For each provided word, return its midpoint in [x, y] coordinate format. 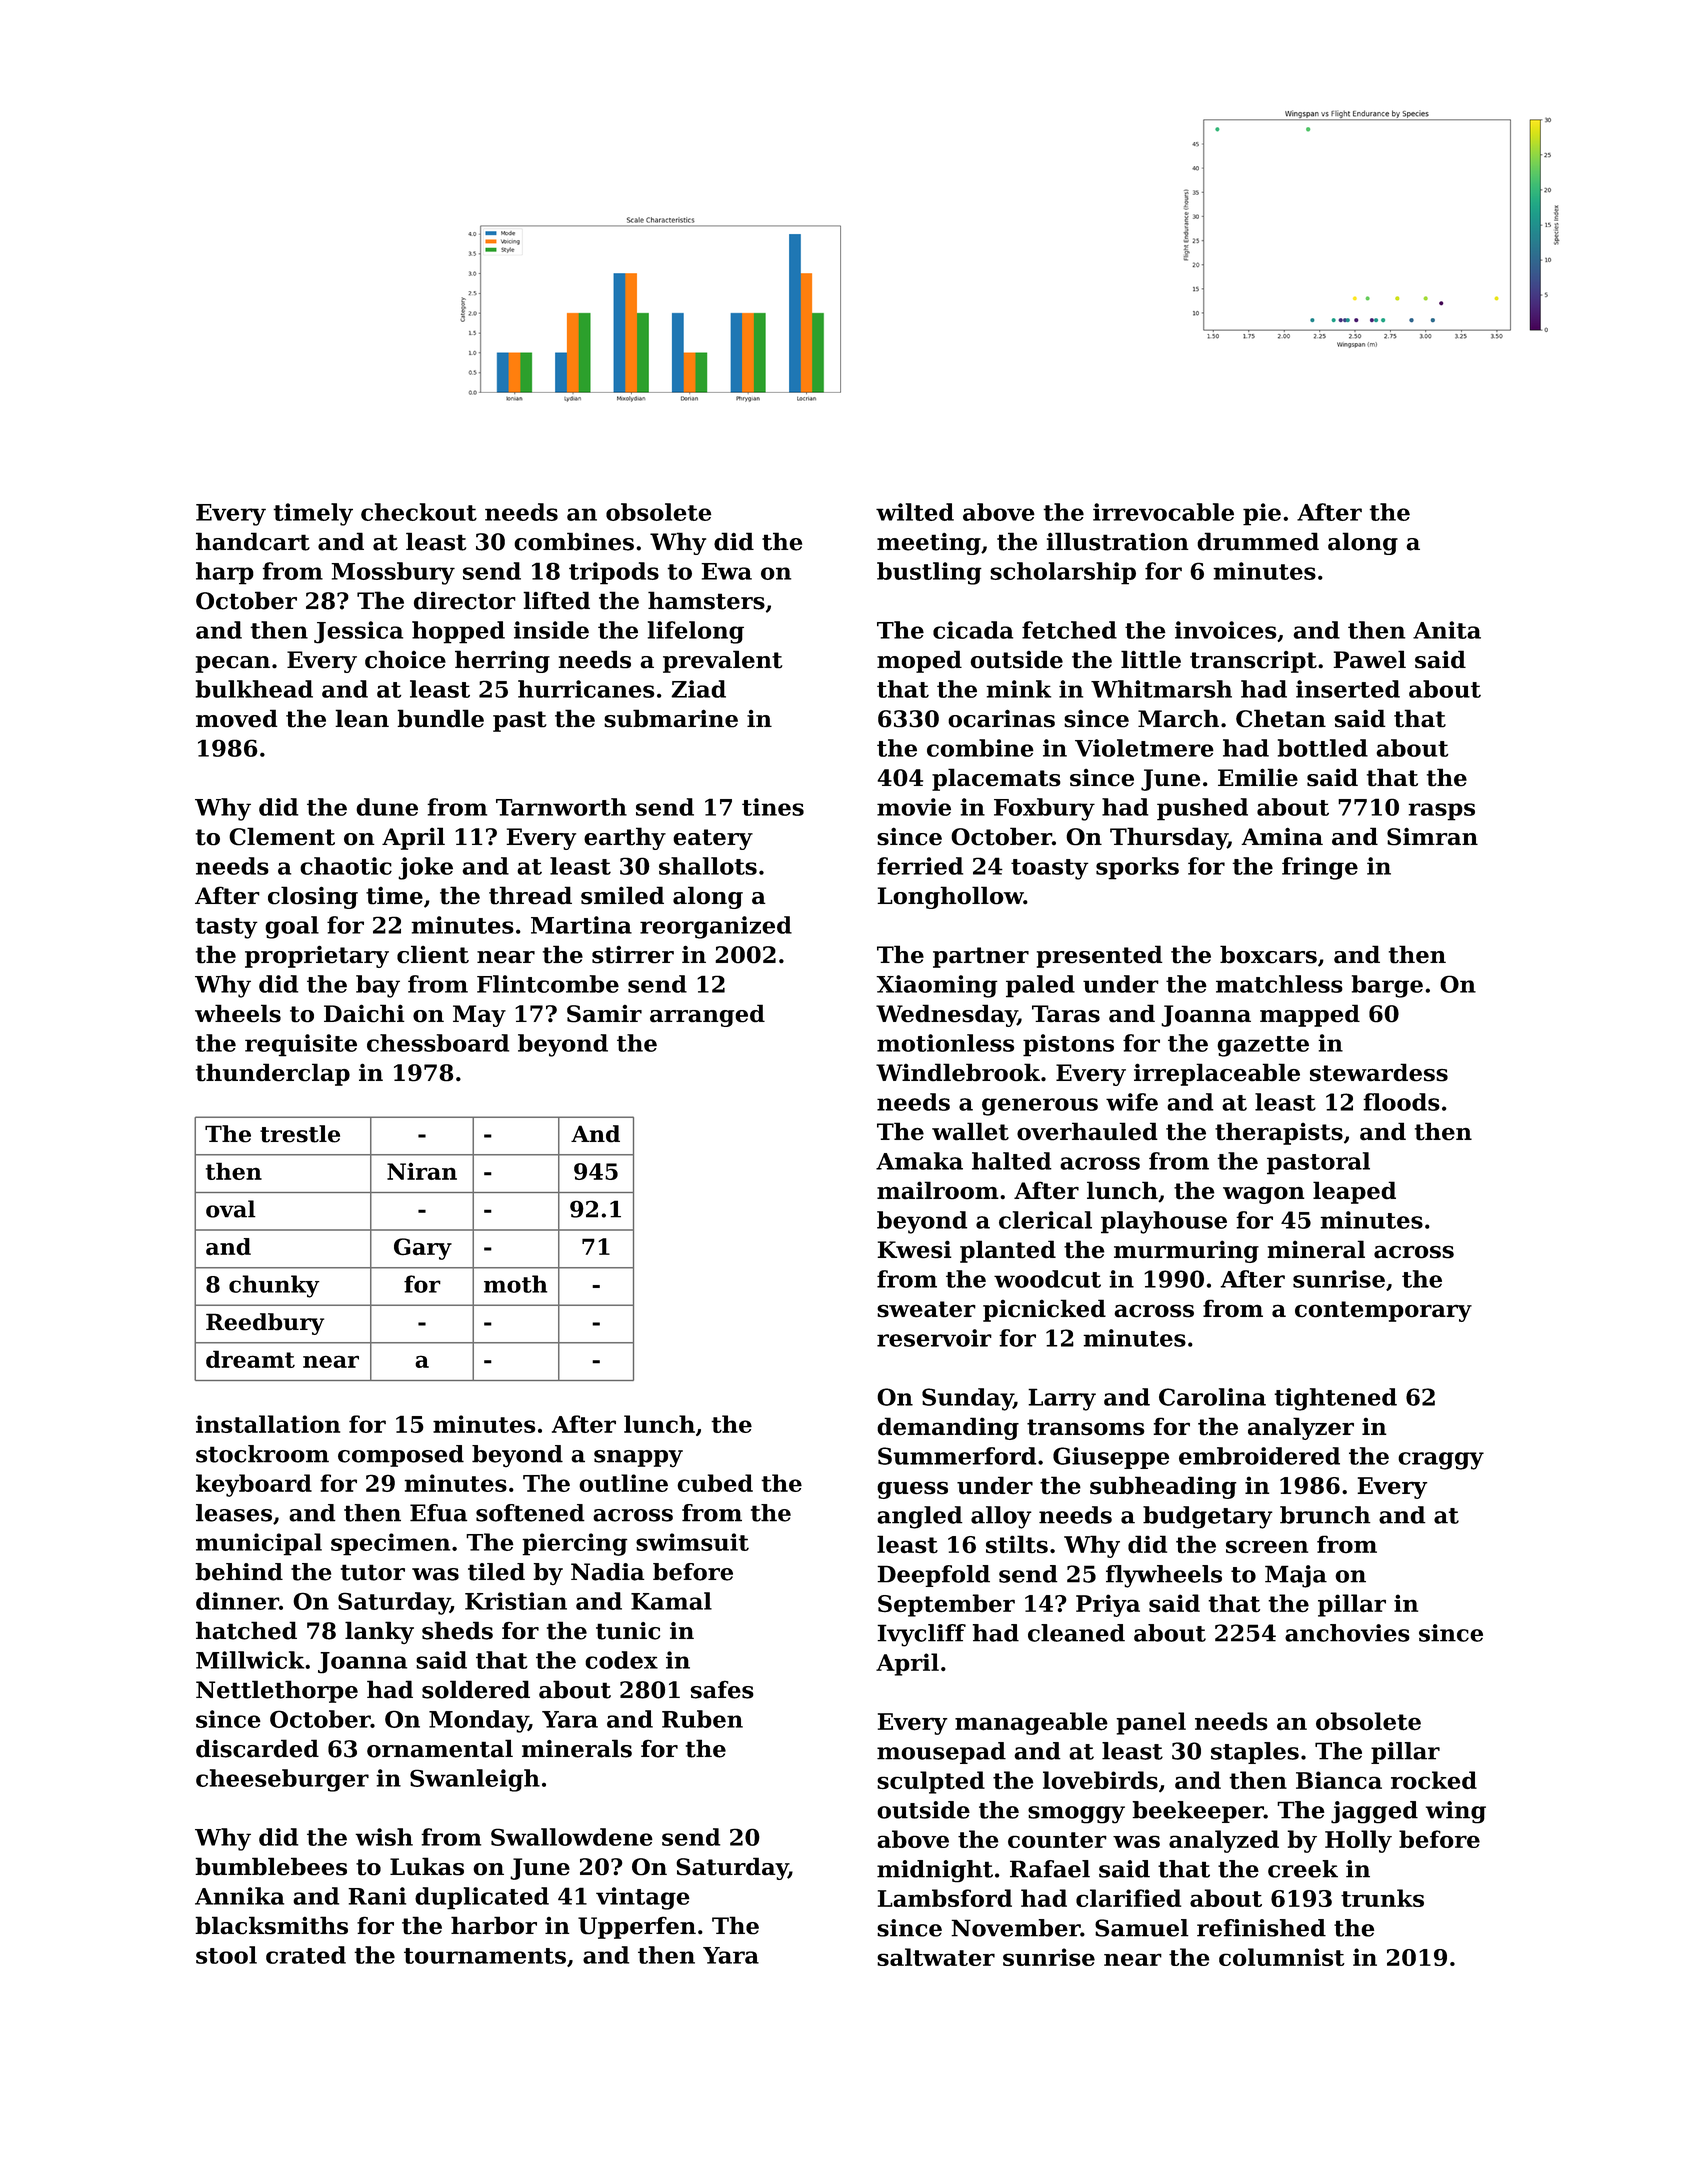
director [465, 600]
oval [231, 1209]
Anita [1447, 630]
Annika [239, 1896]
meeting [929, 544]
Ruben [702, 1719]
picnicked [1044, 1310]
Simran [1432, 836]
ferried [920, 866]
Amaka [919, 1161]
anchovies [1347, 1633]
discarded [257, 1748]
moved [237, 718]
